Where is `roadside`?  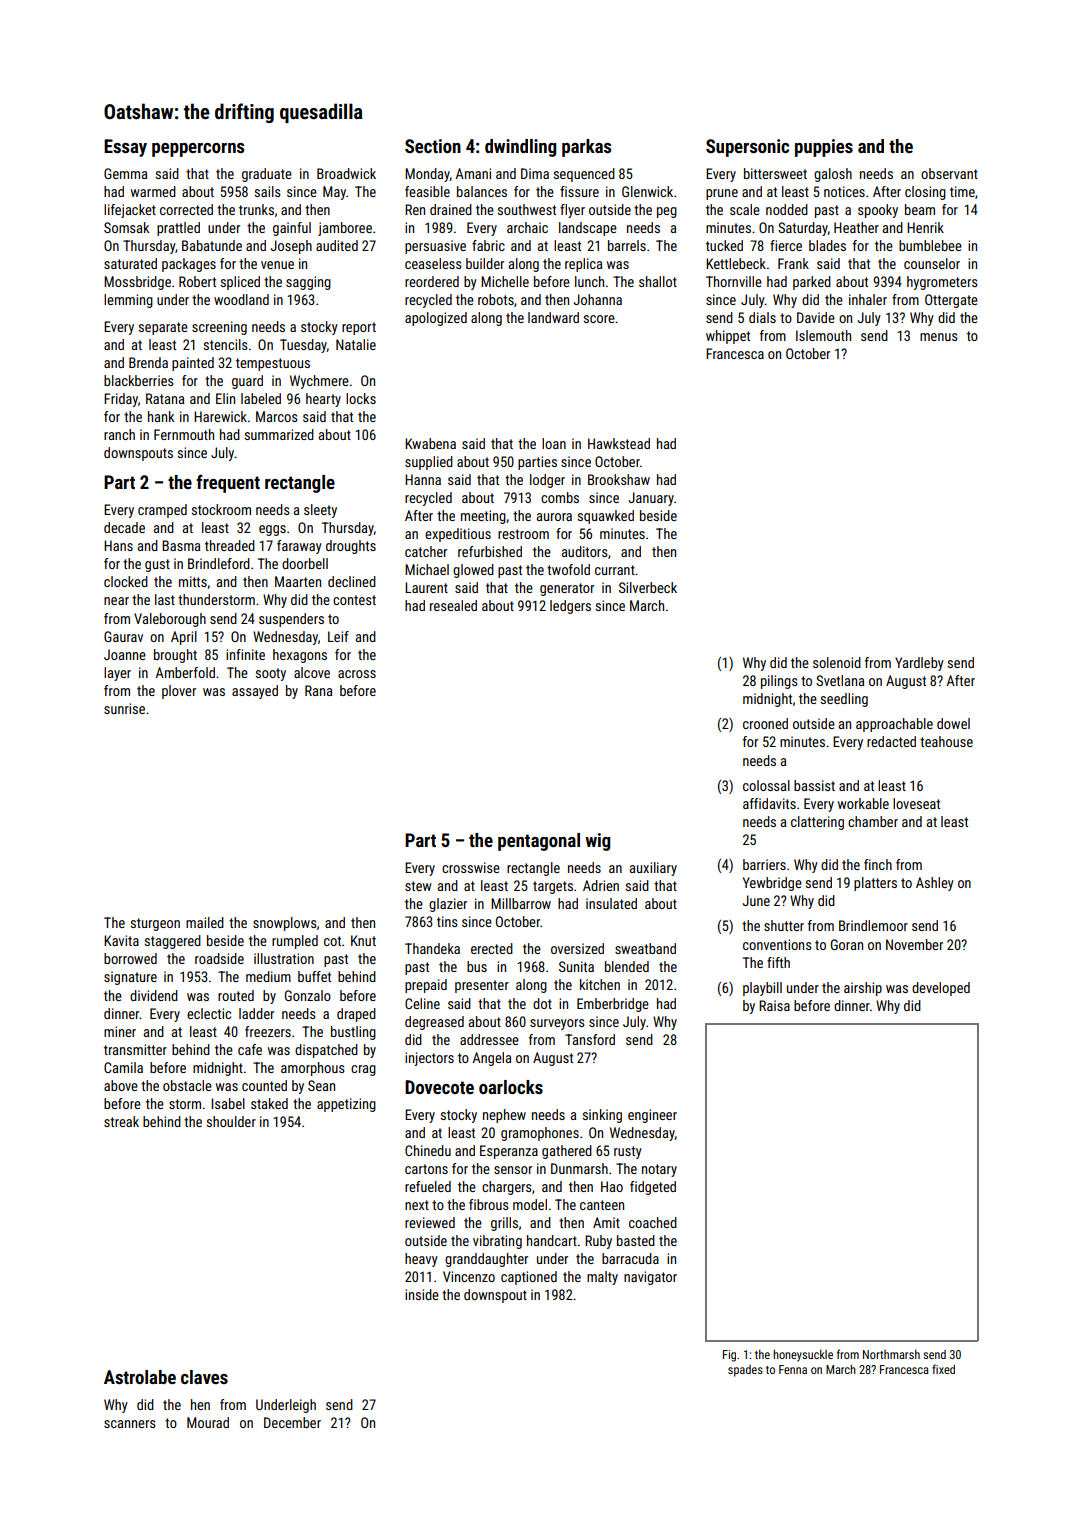 roadside is located at coordinates (219, 958).
